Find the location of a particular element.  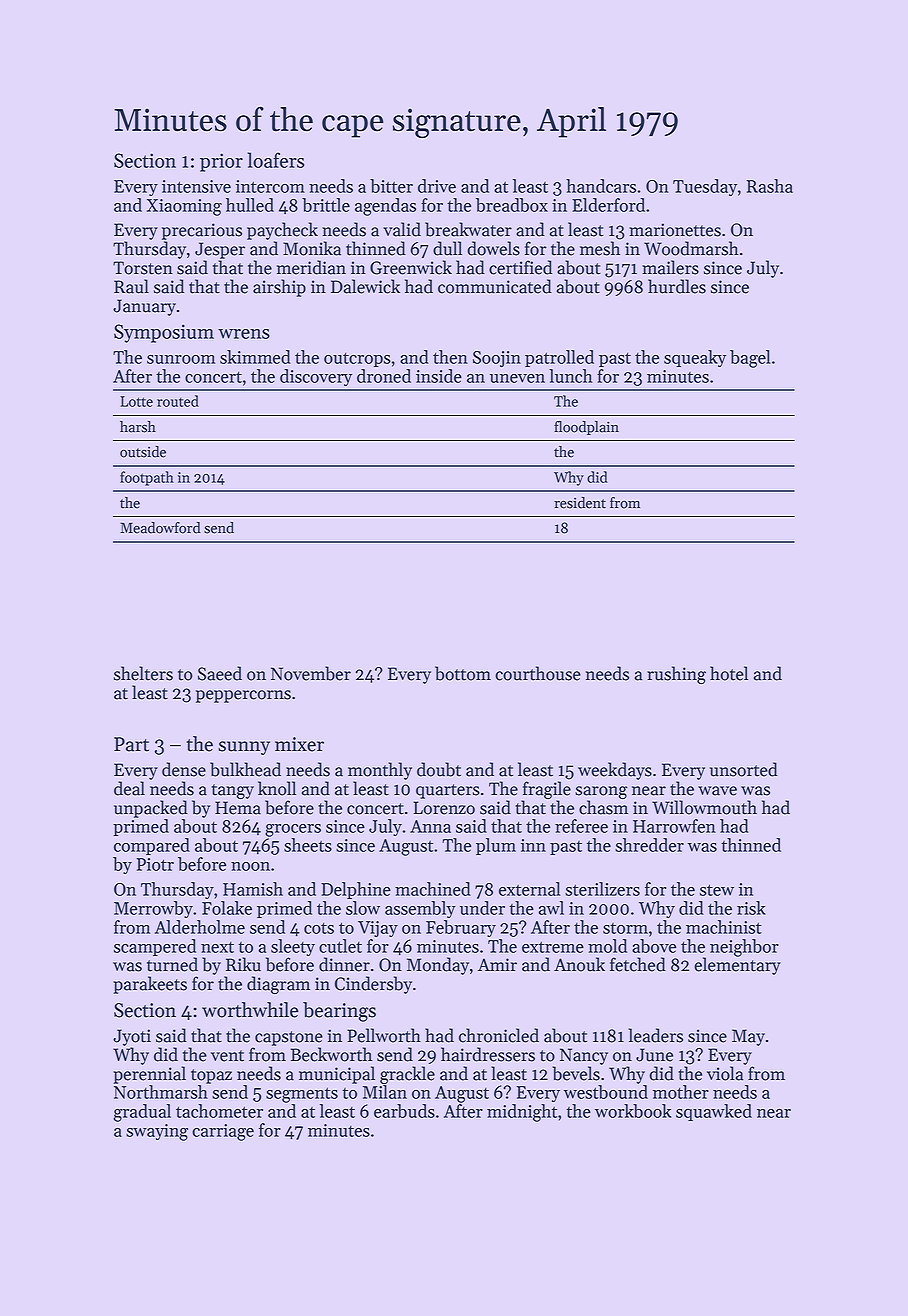

earbuds is located at coordinates (404, 1111).
